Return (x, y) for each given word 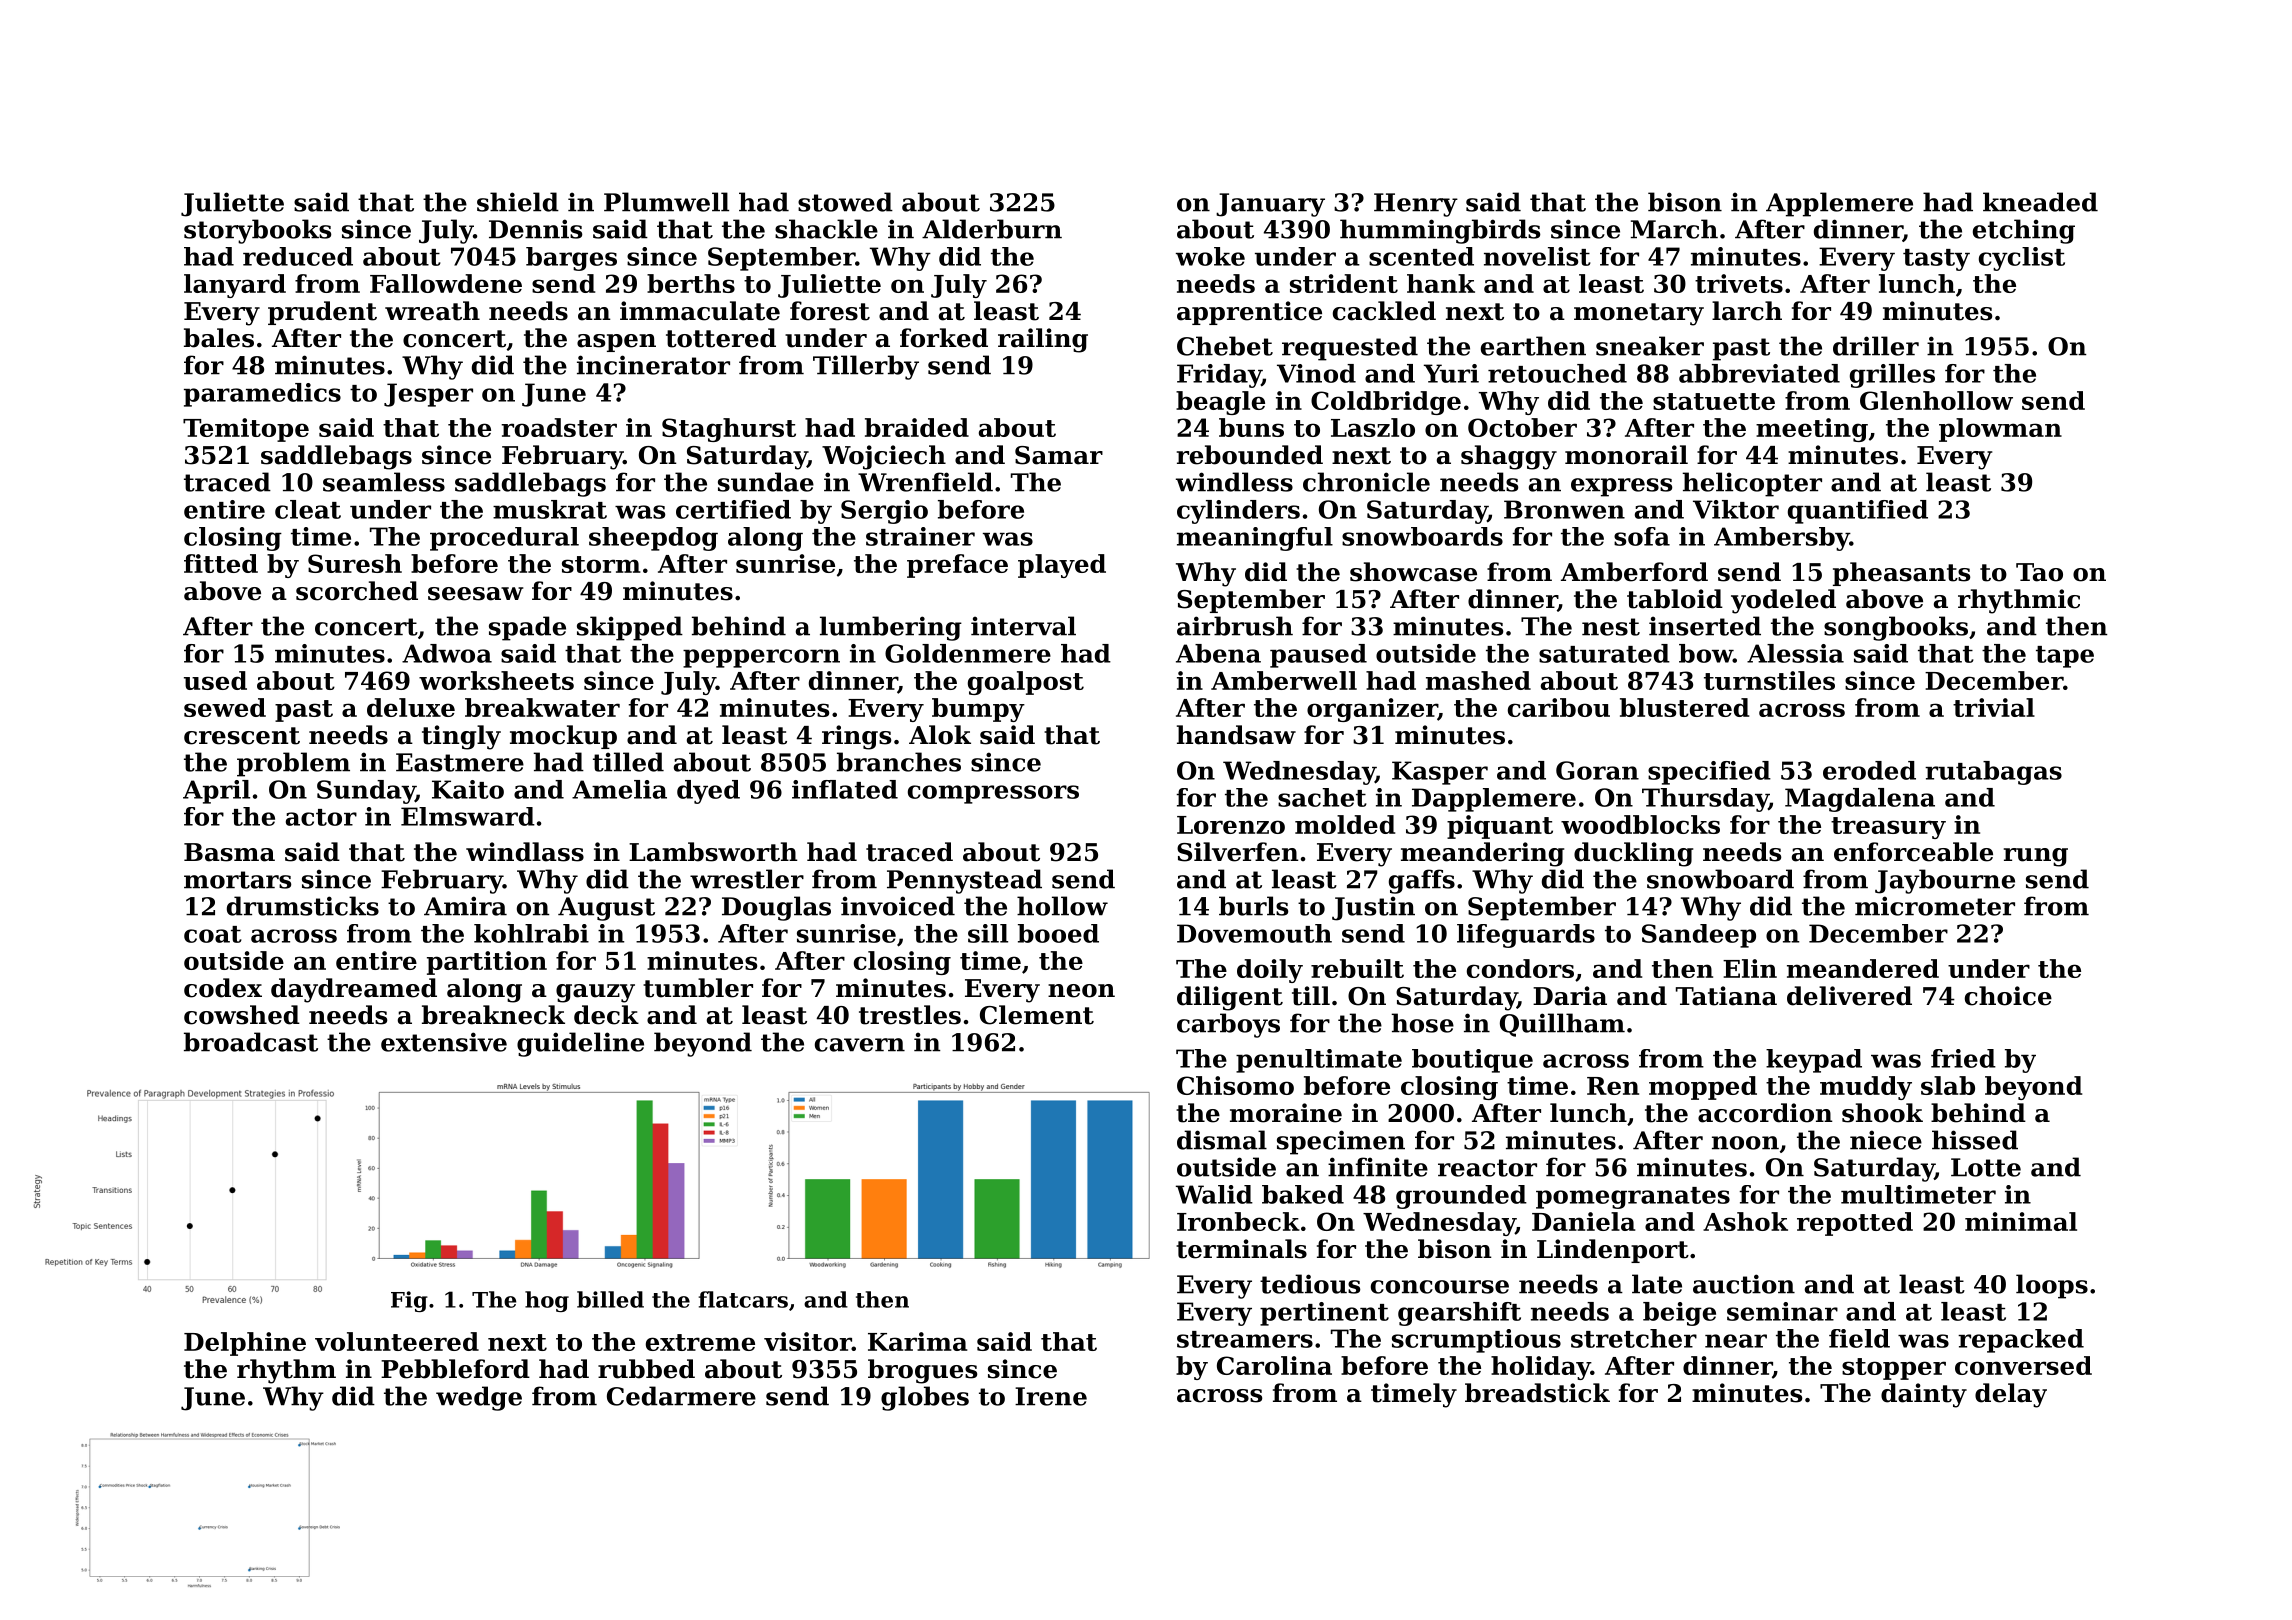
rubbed (646, 1369)
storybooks (257, 231)
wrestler (747, 879)
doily (1270, 971)
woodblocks (1640, 824)
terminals (1241, 1249)
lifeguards (1526, 936)
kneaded (2040, 202)
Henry (1416, 205)
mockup (563, 737)
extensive (444, 1042)
